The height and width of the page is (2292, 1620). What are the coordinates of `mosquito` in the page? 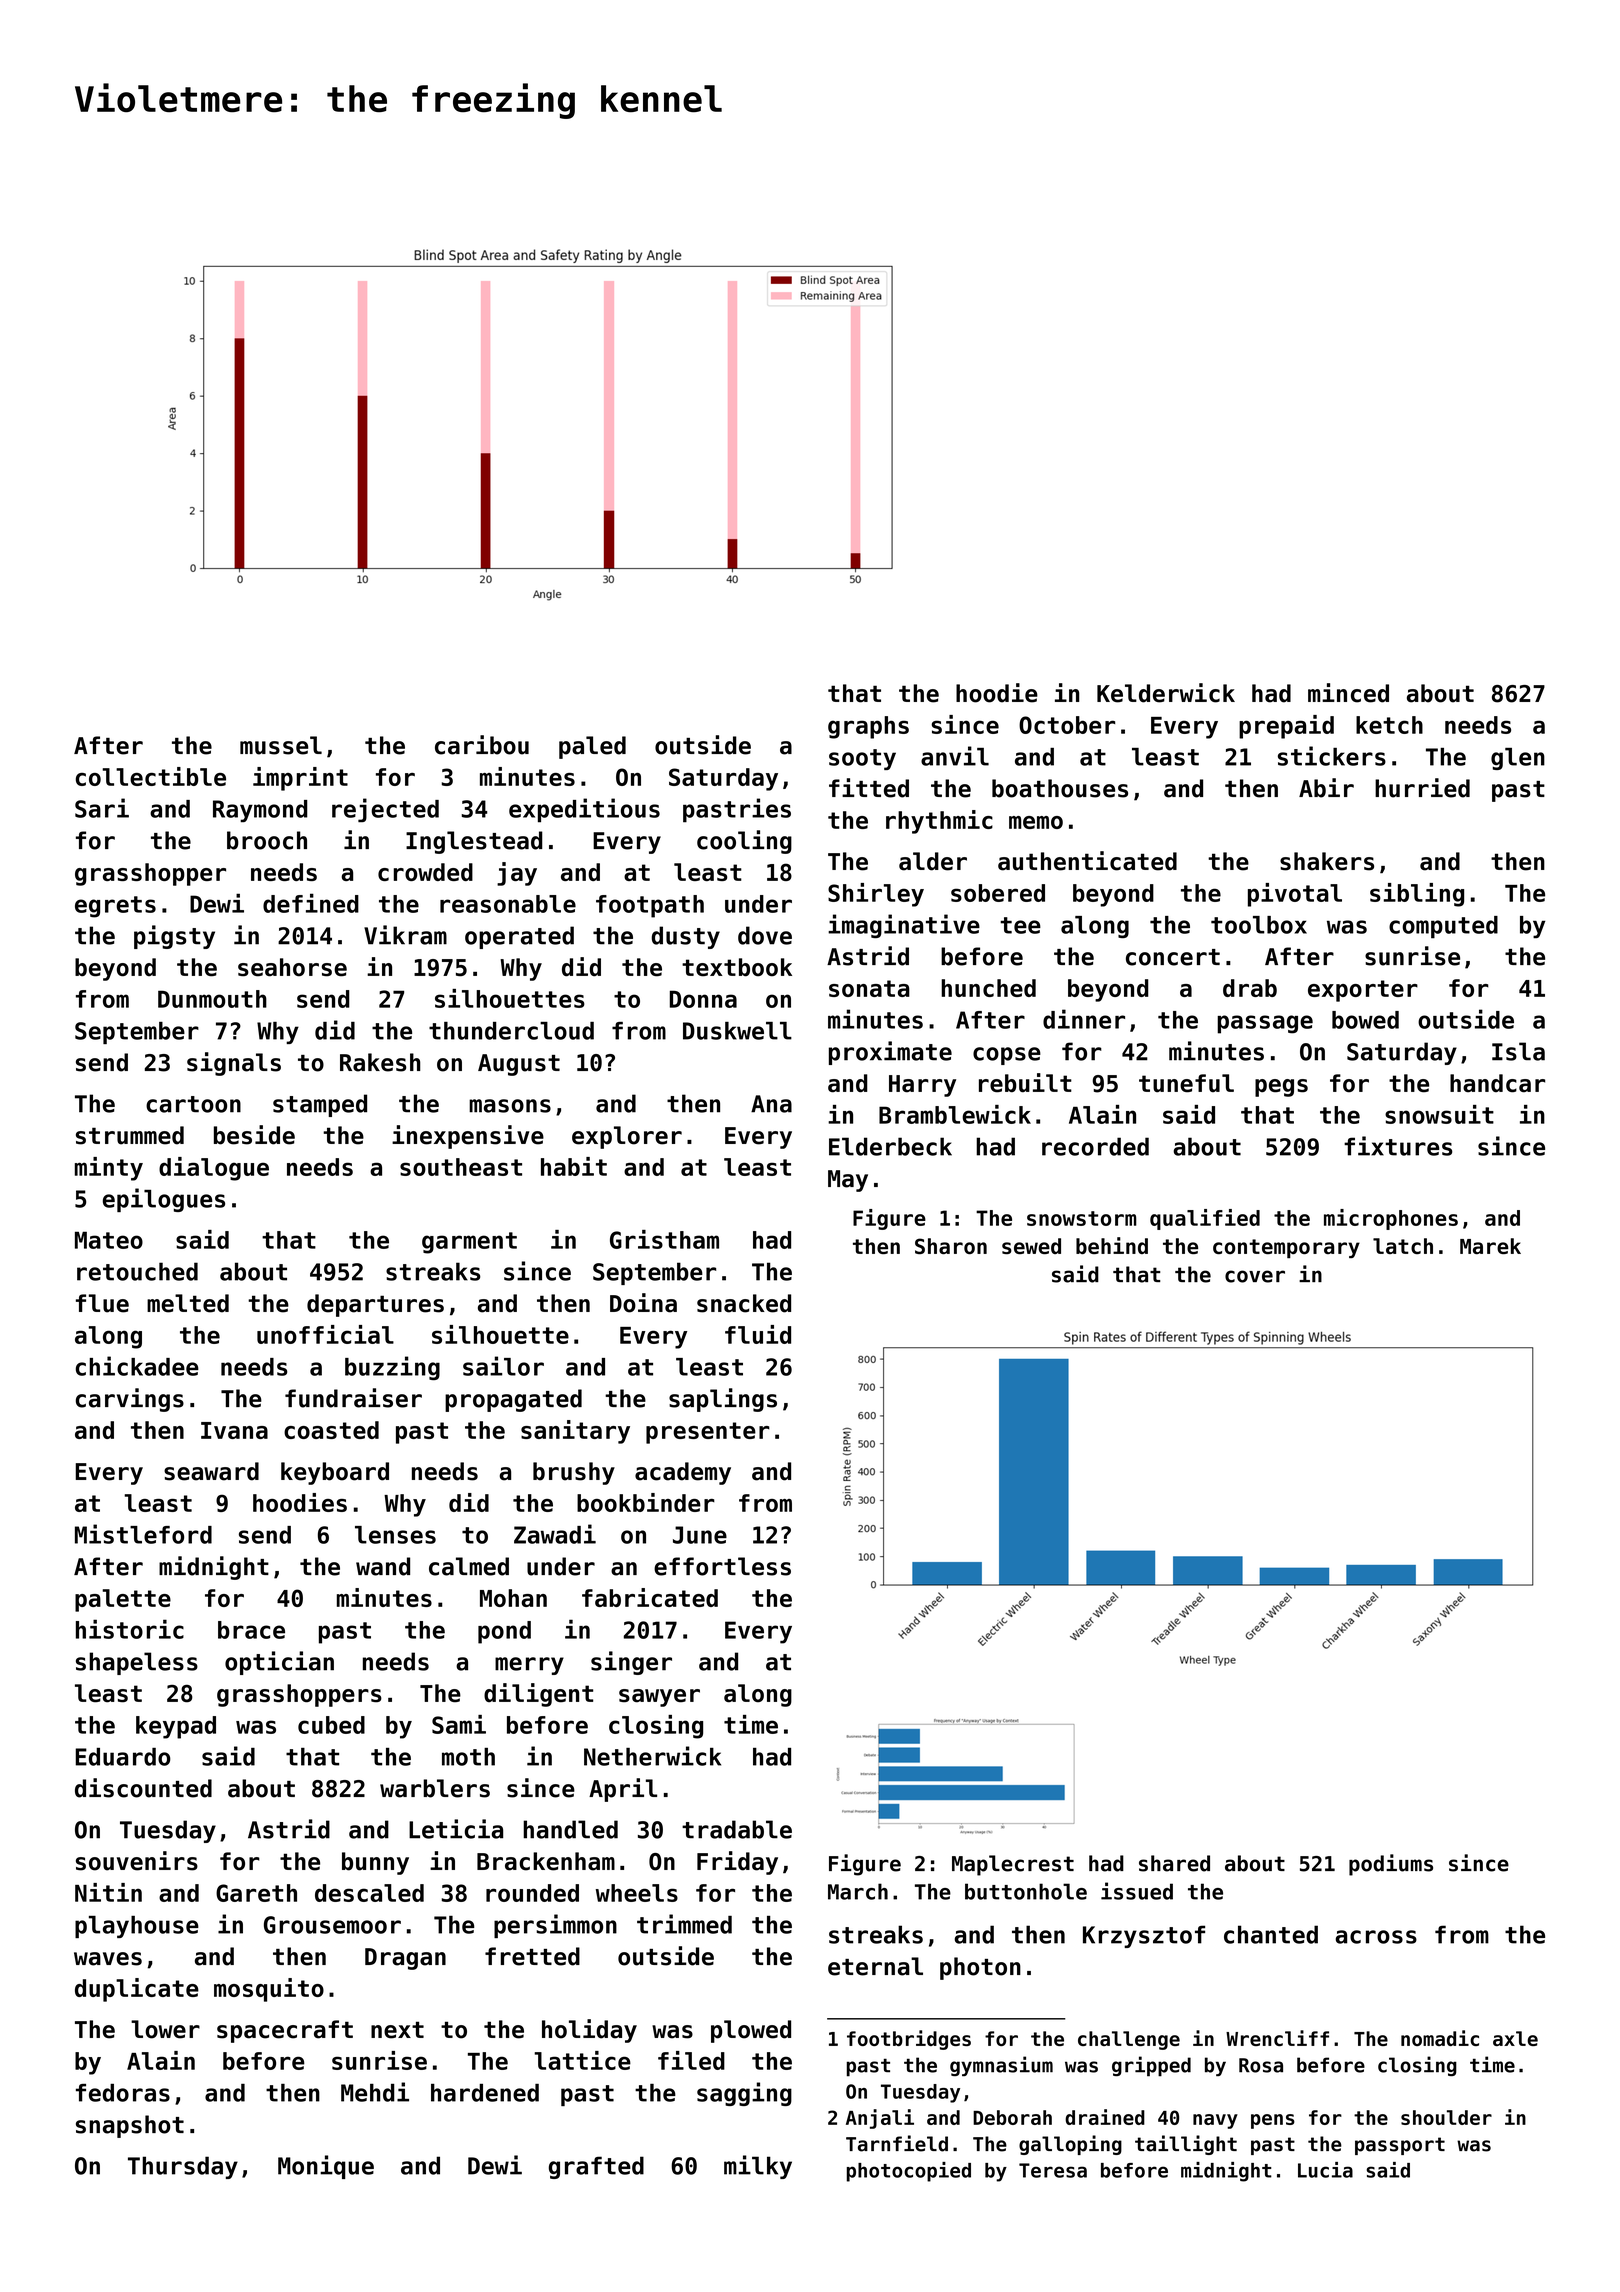 It's located at (269, 1990).
